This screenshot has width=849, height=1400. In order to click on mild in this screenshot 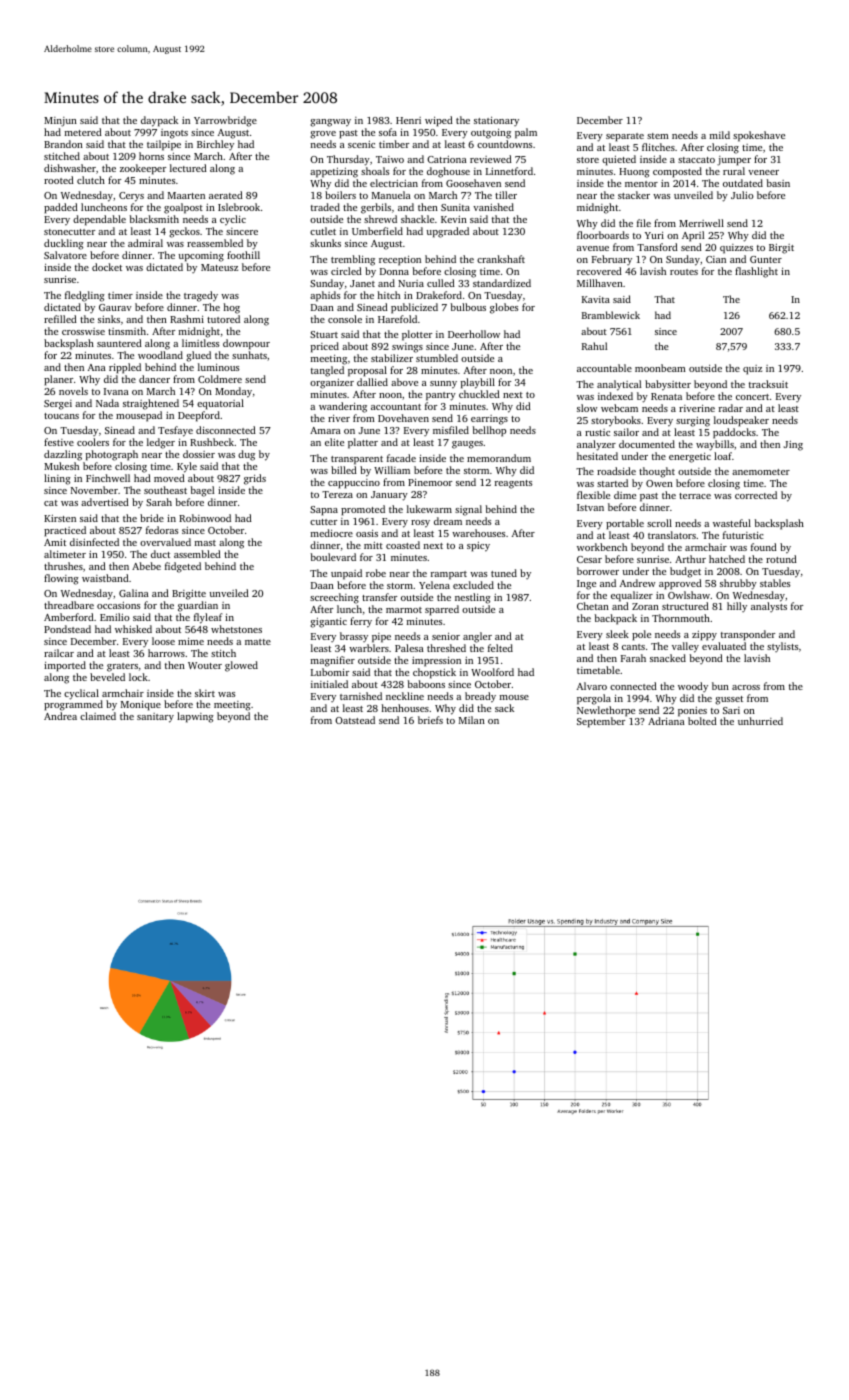, I will do `click(720, 135)`.
